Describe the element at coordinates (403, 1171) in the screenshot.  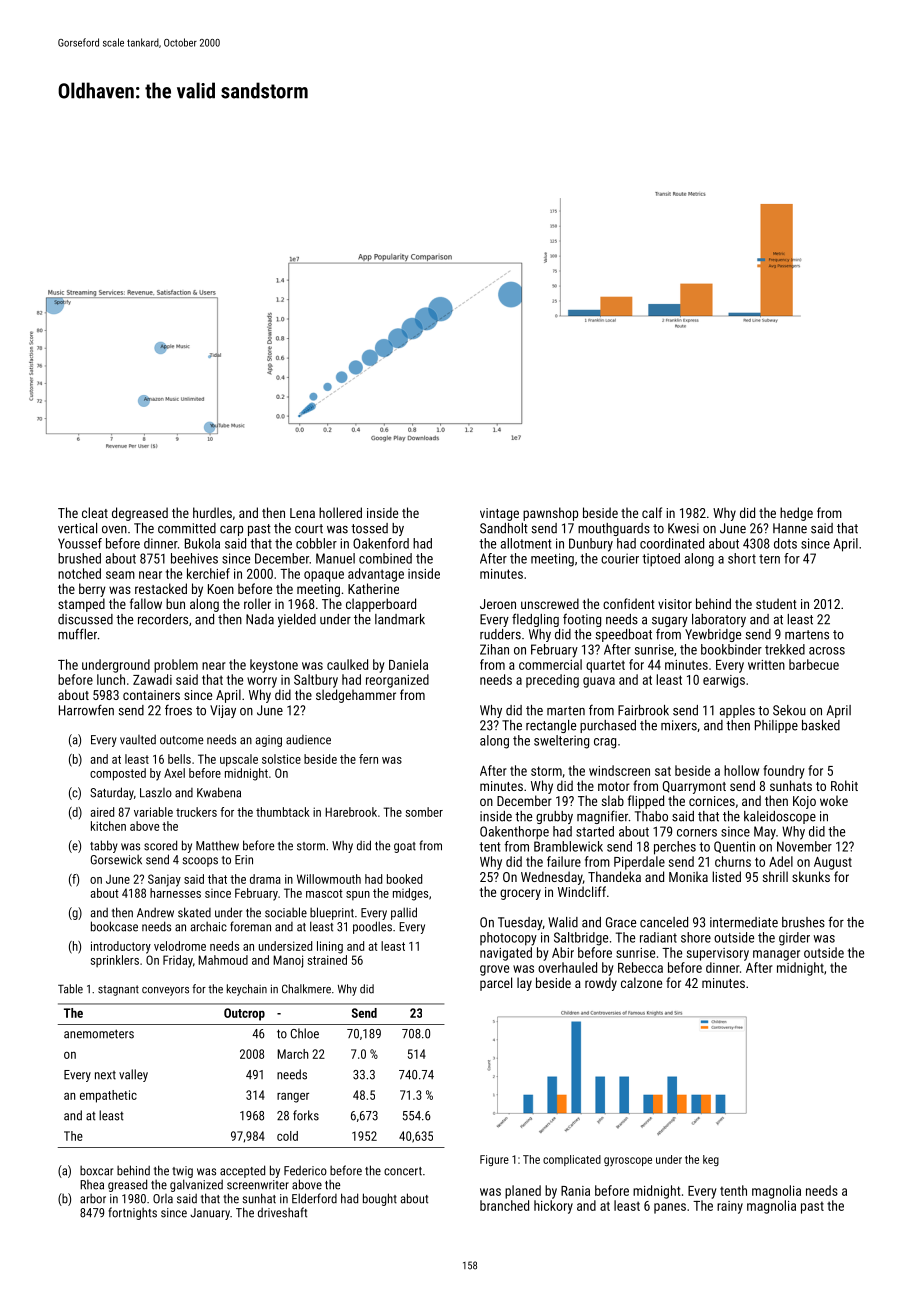
I see `concert` at that location.
